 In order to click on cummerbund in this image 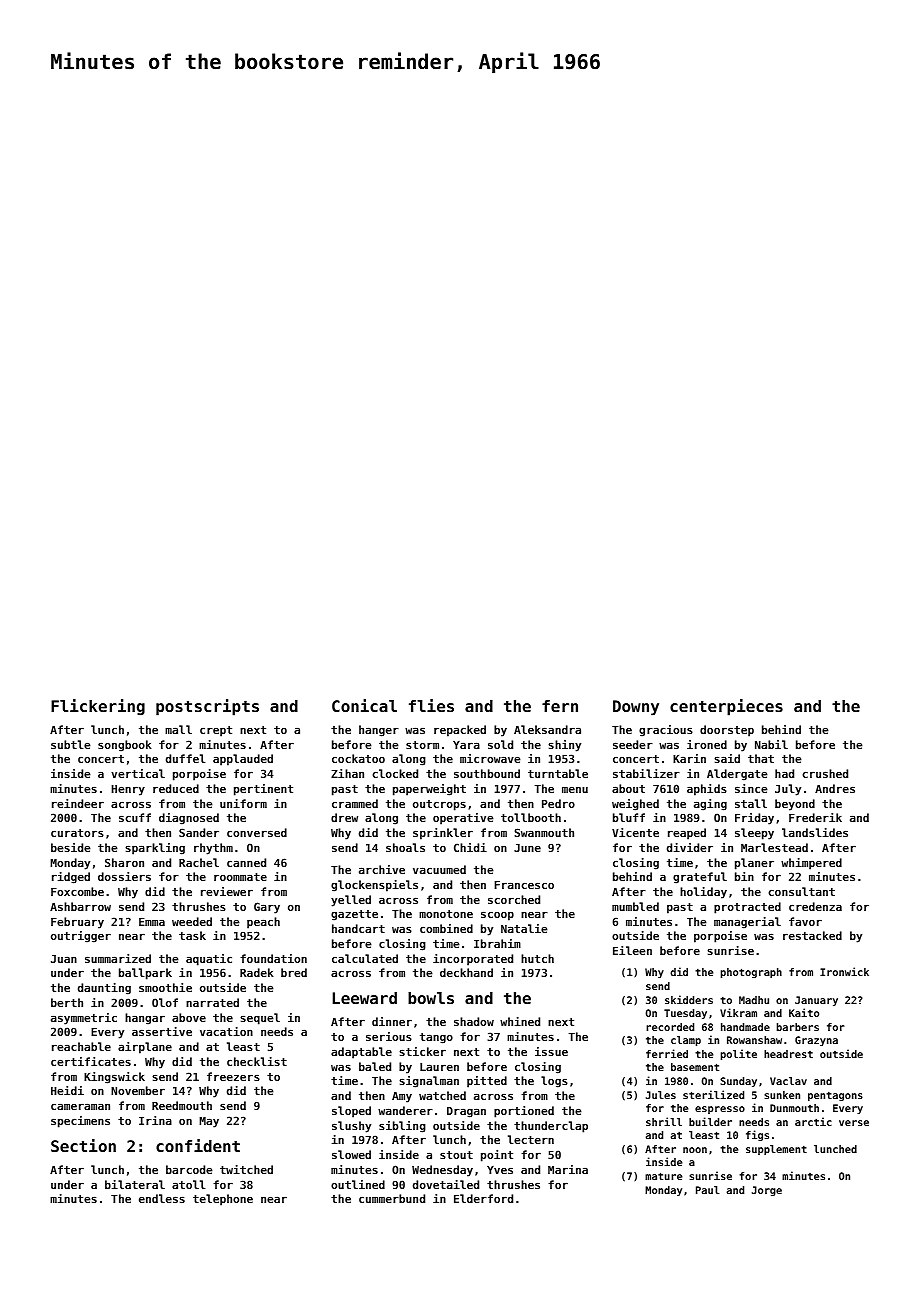, I will do `click(392, 1198)`.
